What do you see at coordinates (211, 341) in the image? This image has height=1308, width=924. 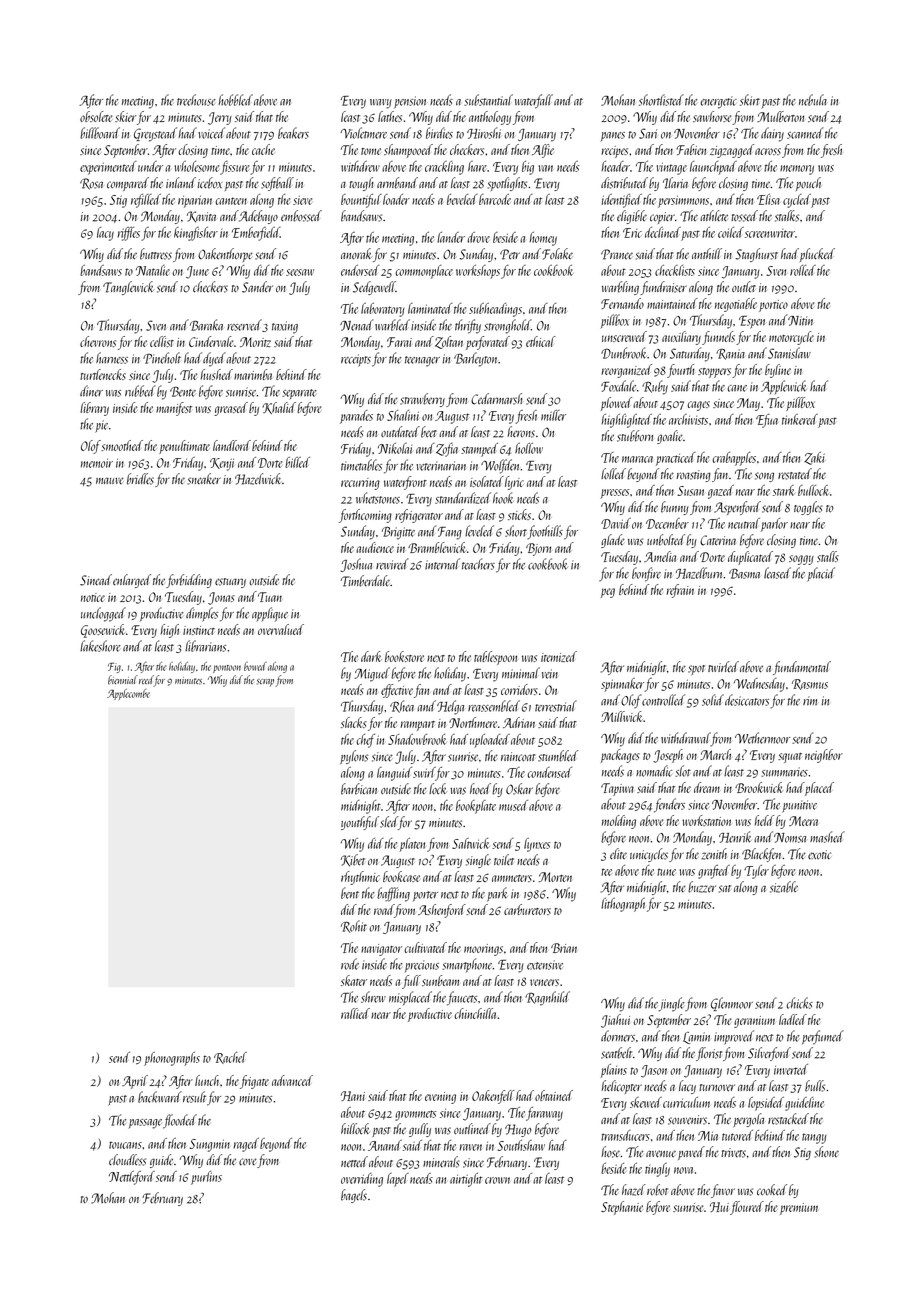 I see `Cindervale` at bounding box center [211, 341].
